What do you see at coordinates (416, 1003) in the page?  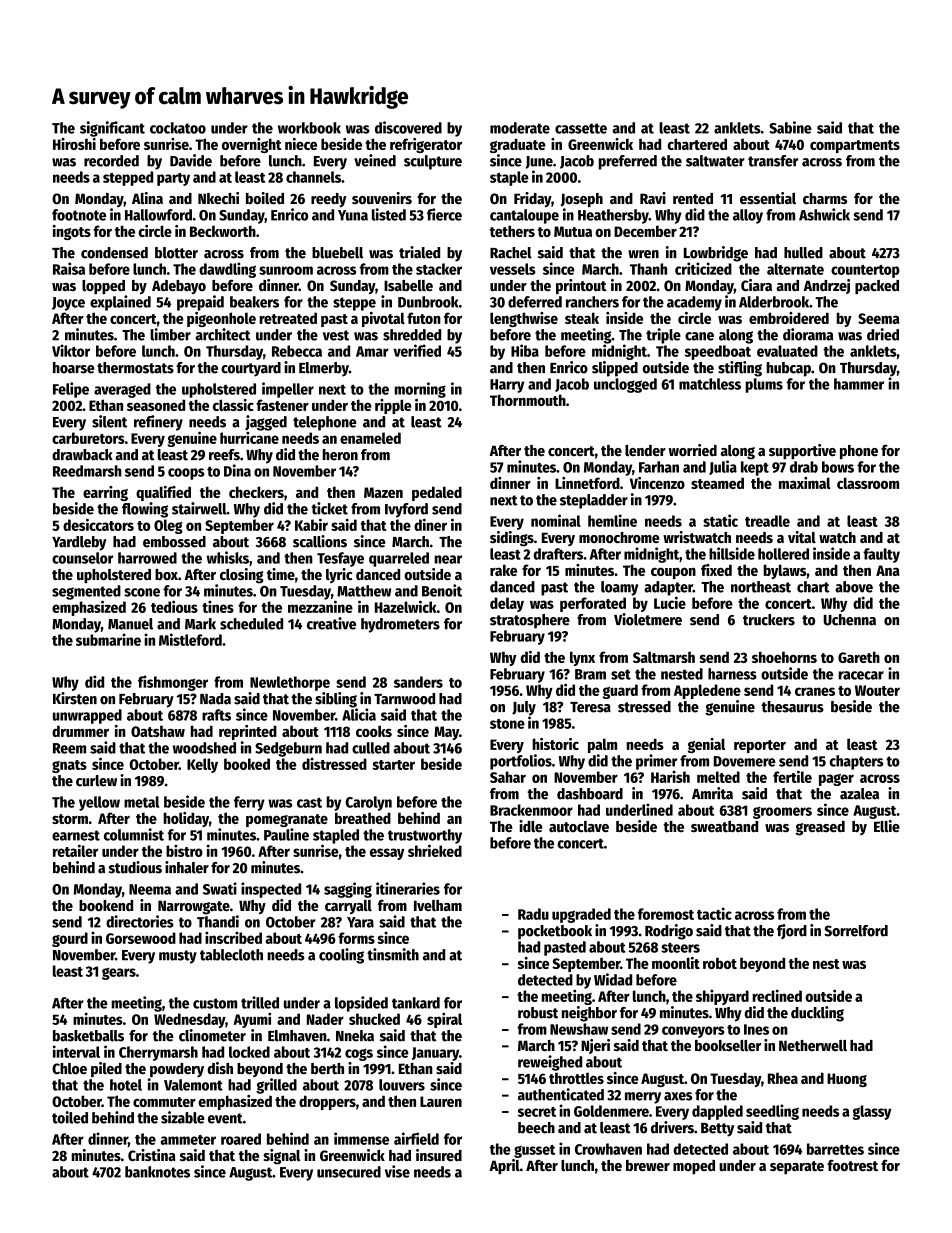 I see `tankard` at bounding box center [416, 1003].
